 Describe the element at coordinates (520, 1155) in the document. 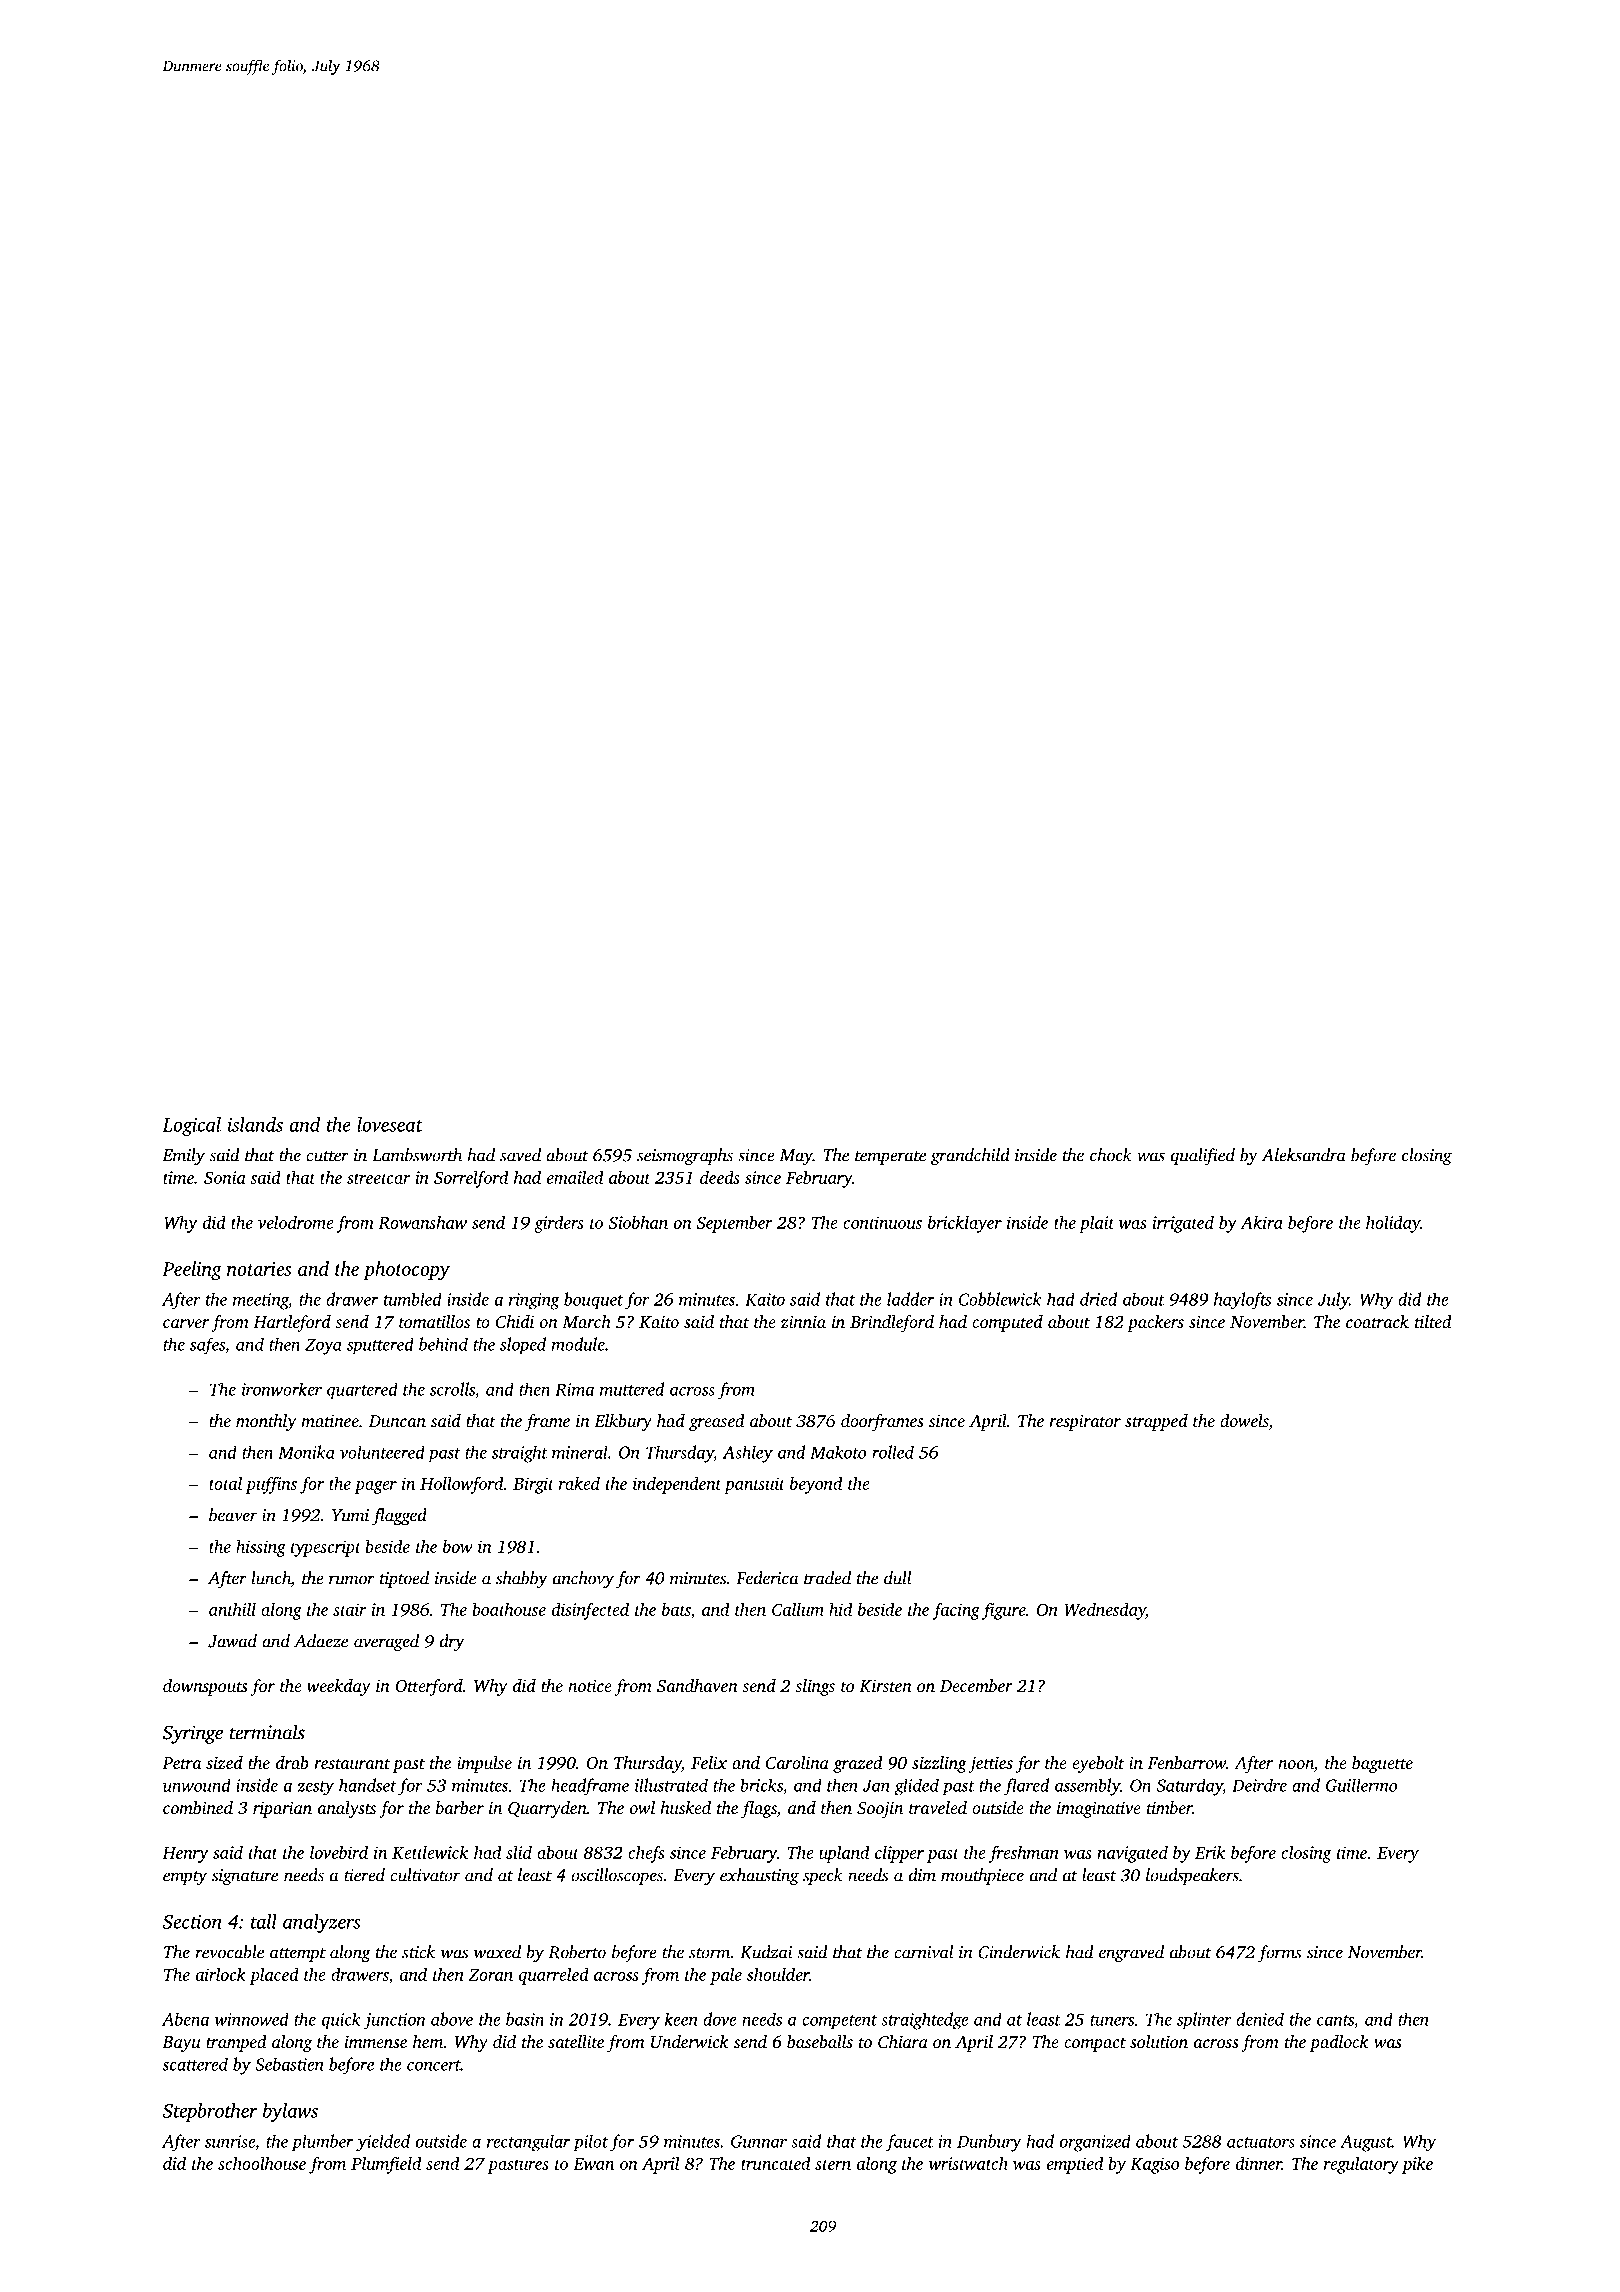

I see `saved` at that location.
